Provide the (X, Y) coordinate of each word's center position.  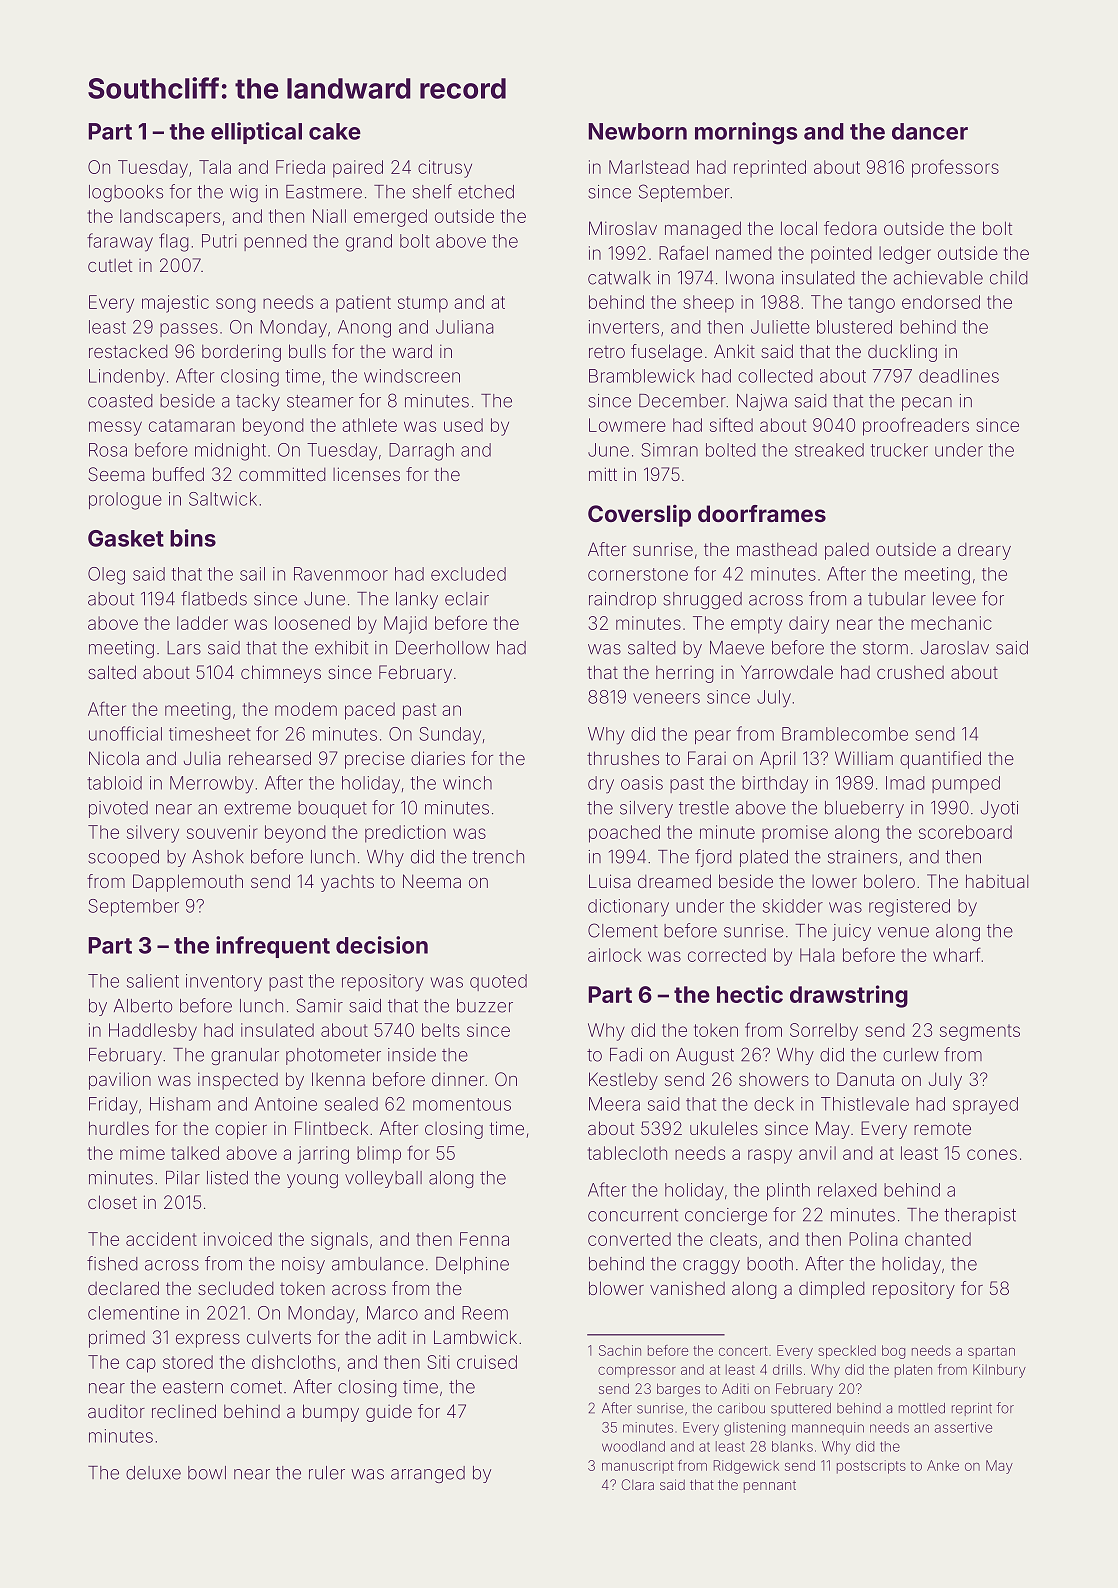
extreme (257, 808)
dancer (930, 131)
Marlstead (649, 167)
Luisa (610, 881)
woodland (633, 1446)
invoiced (238, 1239)
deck (774, 1104)
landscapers (170, 218)
